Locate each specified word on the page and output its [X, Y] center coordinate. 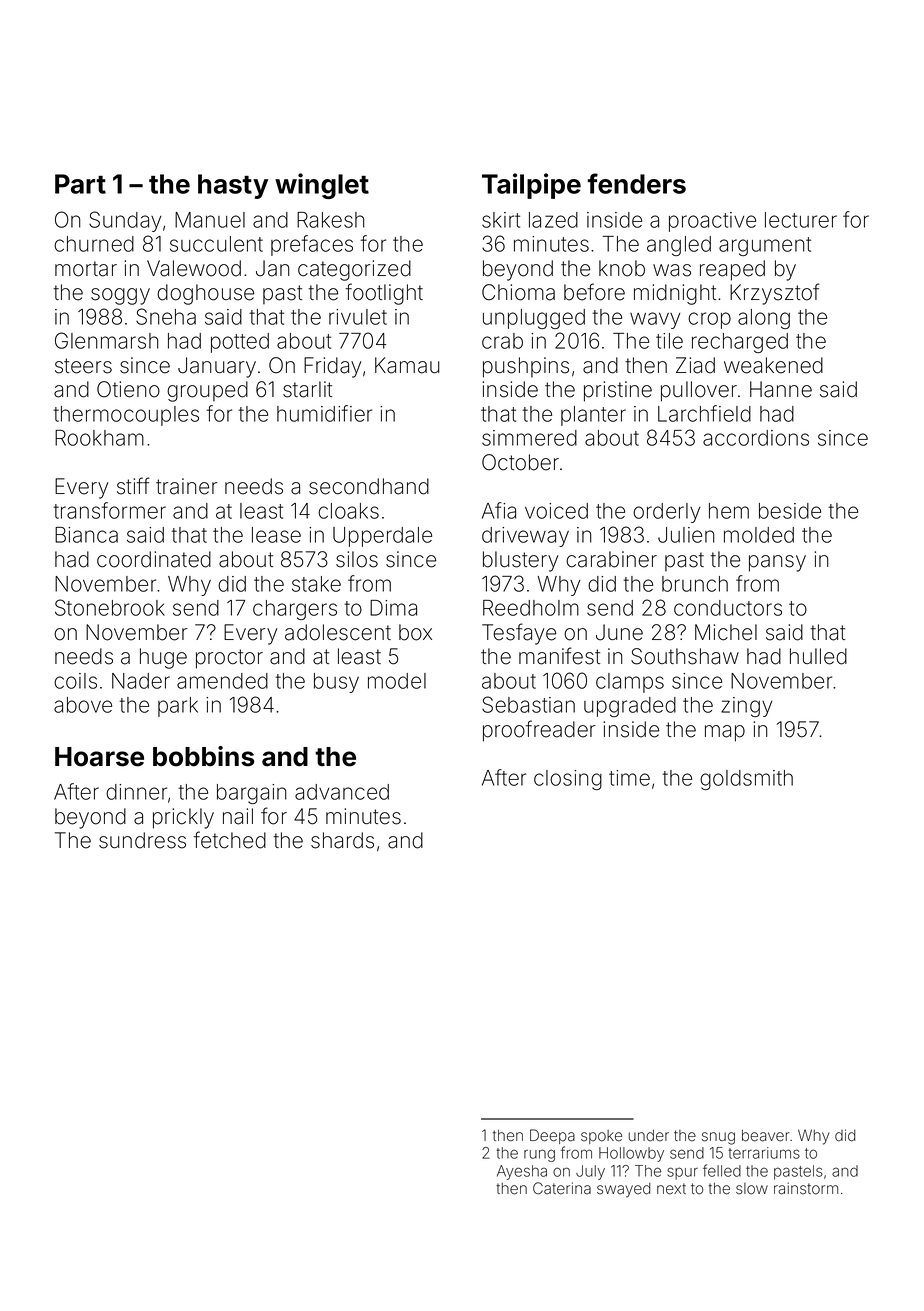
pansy [777, 563]
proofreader [539, 731]
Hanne [781, 389]
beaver [766, 1135]
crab [502, 341]
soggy [120, 296]
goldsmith [746, 780]
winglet [322, 186]
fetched [229, 840]
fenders [636, 183]
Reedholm [531, 608]
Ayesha [522, 1172]
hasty [233, 186]
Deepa [552, 1136]
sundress [142, 840]
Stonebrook [110, 607]
